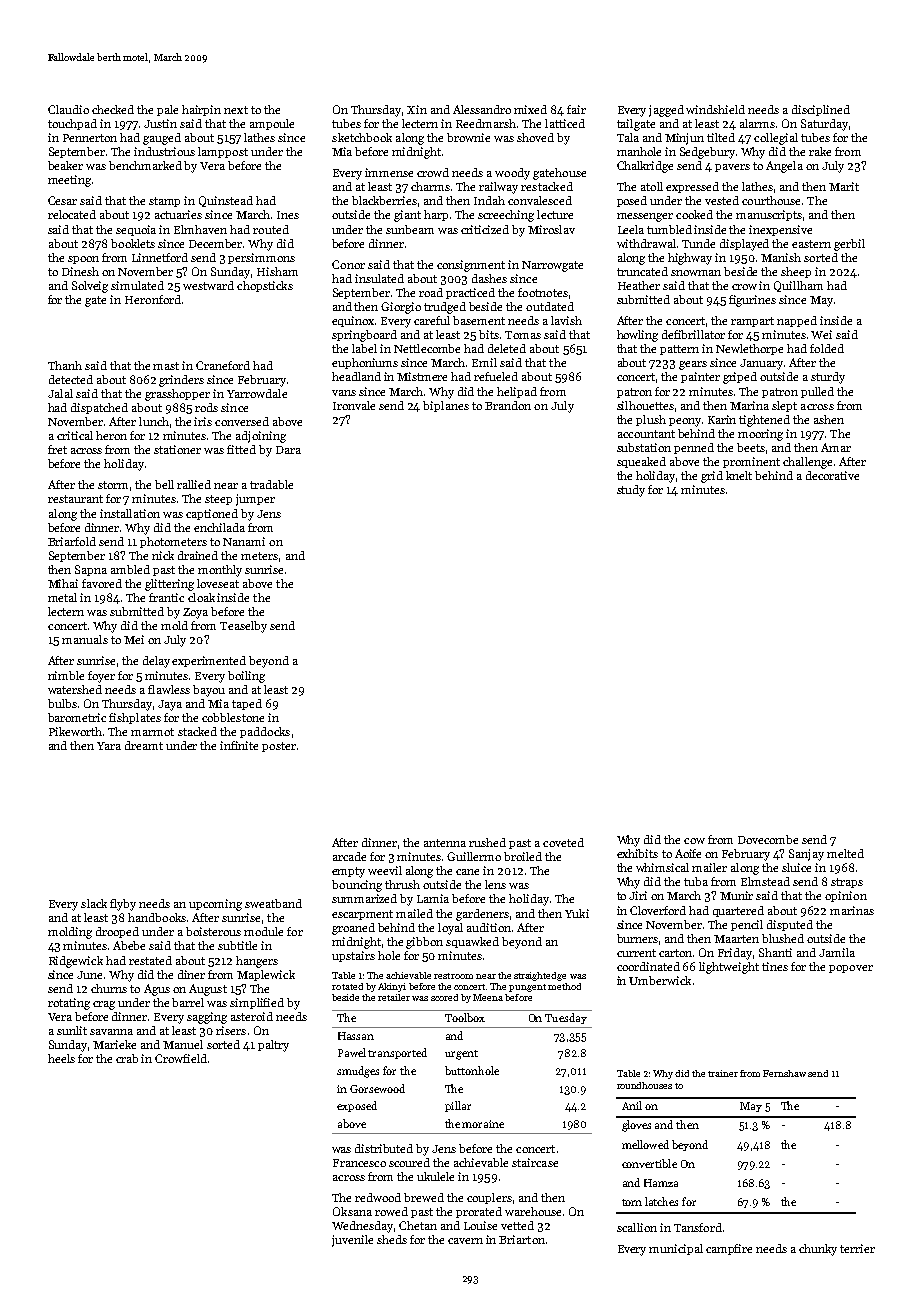 This document has height=1308, width=924. Describe the element at coordinates (837, 952) in the document. I see `Jamila` at that location.
